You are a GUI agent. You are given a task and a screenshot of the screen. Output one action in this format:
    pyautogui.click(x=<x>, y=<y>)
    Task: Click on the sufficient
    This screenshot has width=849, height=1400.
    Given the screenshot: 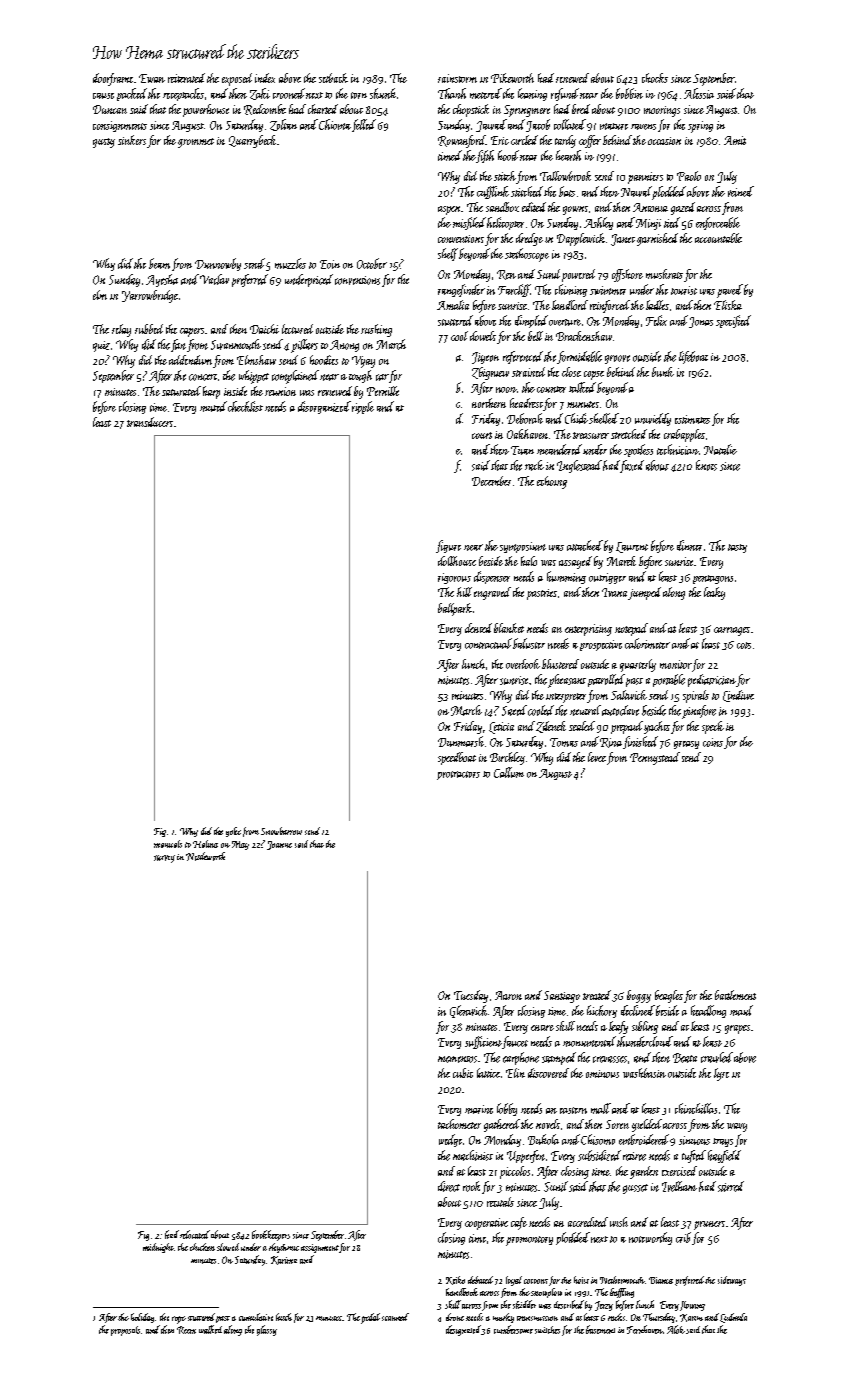 What is the action you would take?
    pyautogui.click(x=483, y=1042)
